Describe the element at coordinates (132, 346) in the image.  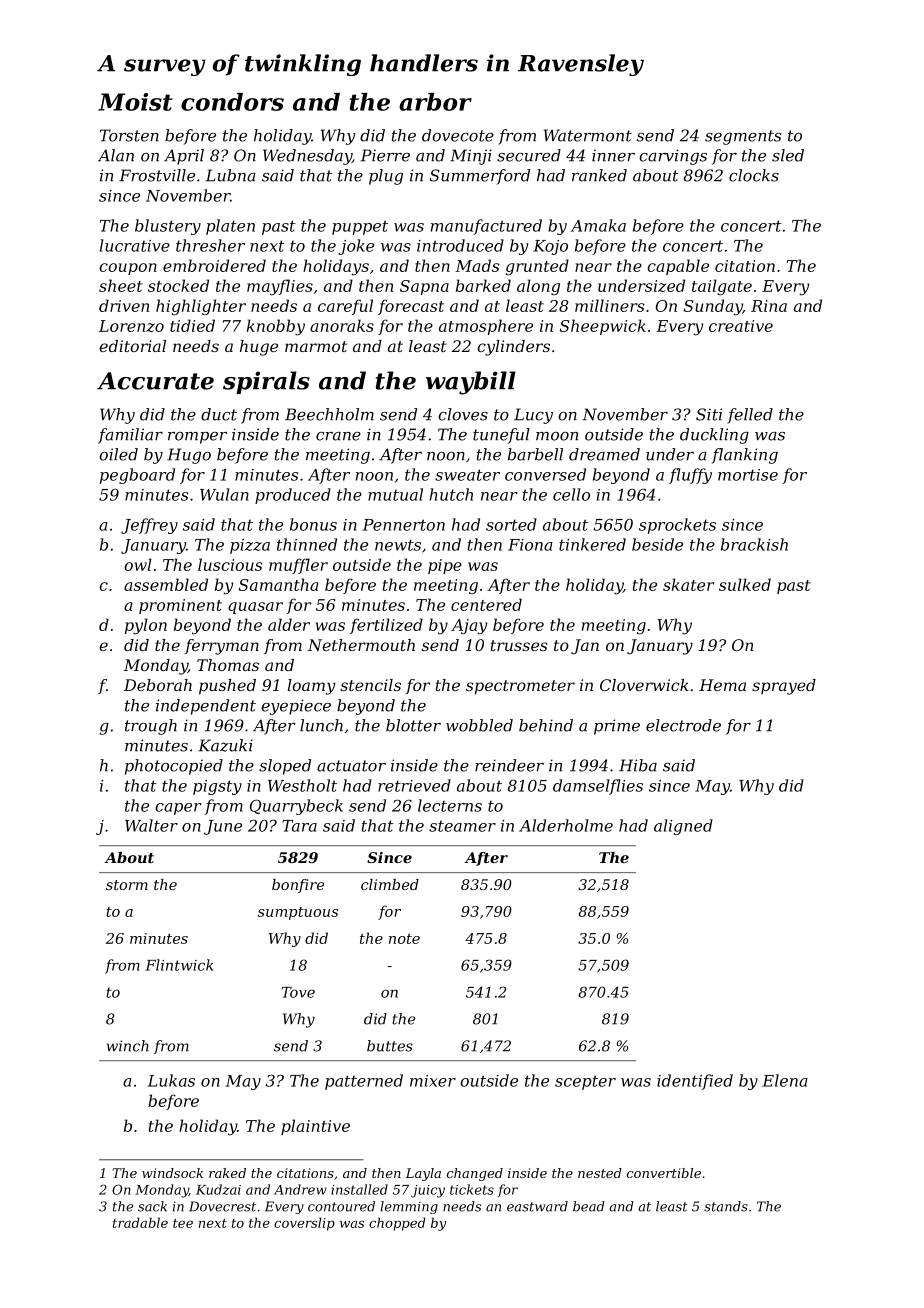
I see `editorial` at that location.
